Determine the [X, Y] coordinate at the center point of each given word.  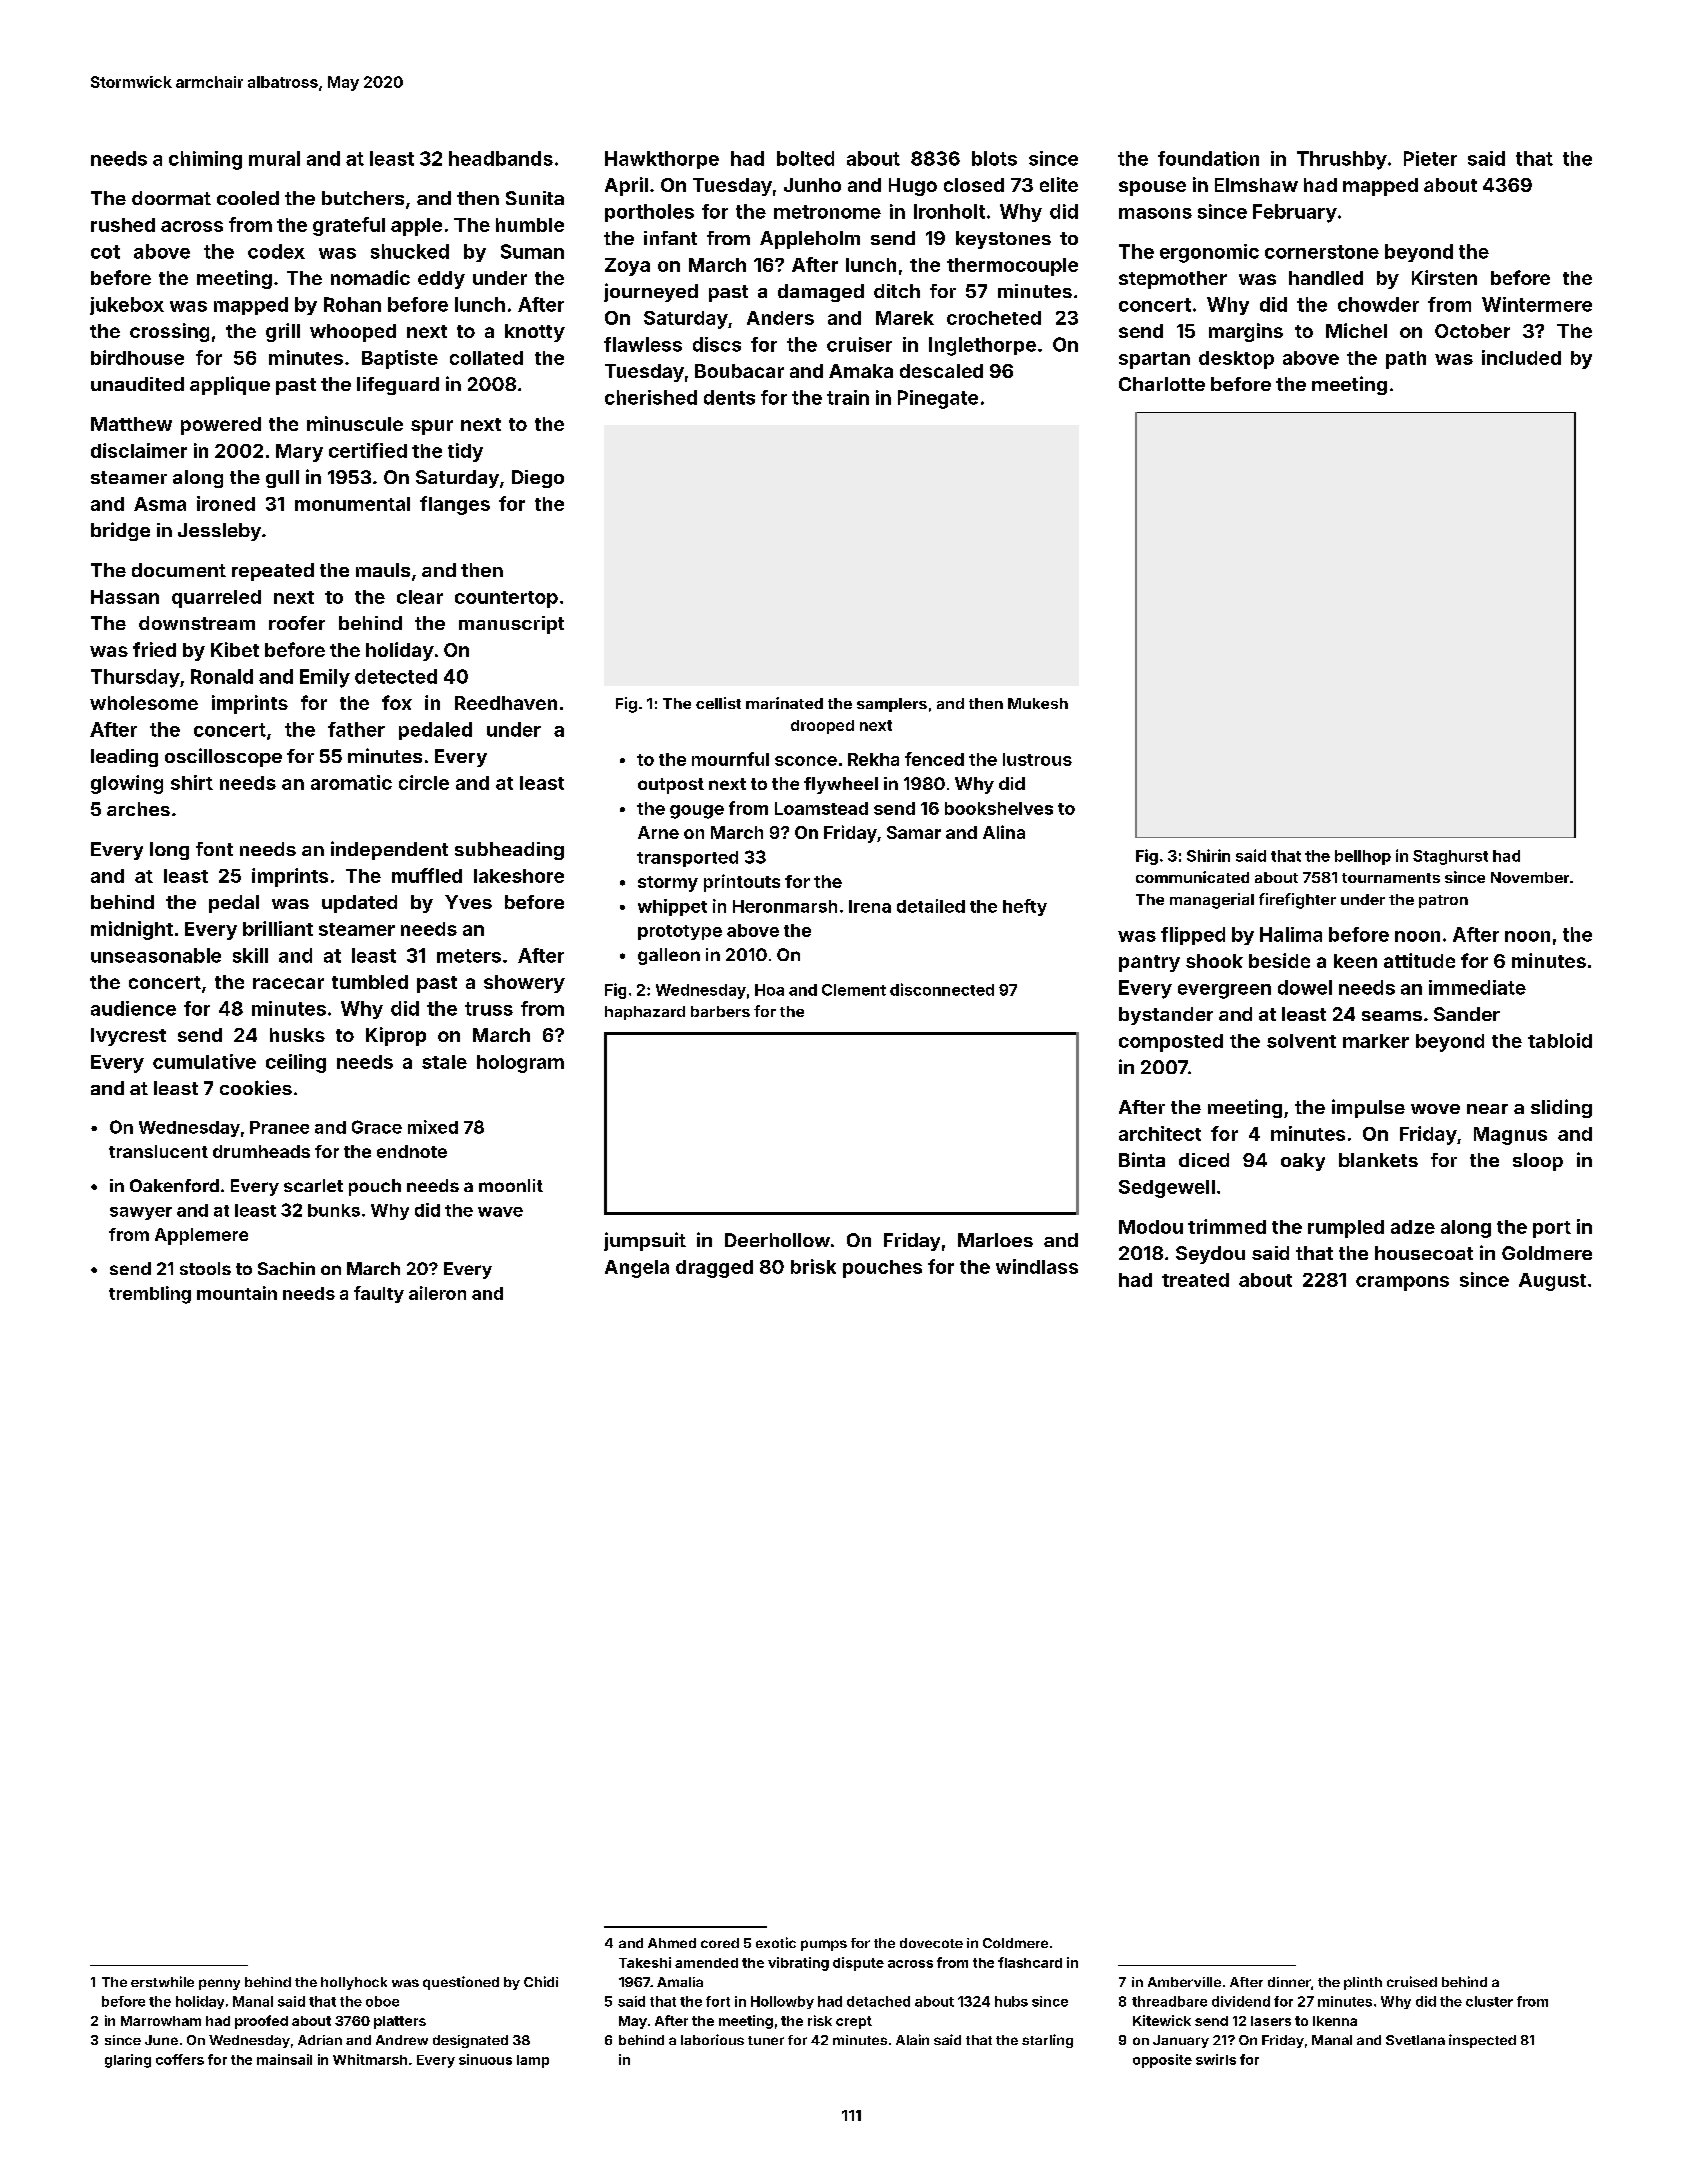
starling [1047, 2041]
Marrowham [161, 2021]
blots [994, 158]
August [1552, 1282]
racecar [288, 983]
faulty [379, 1294]
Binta [1142, 1159]
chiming [205, 160]
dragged [714, 1269]
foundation [1208, 158]
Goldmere [1547, 1253]
